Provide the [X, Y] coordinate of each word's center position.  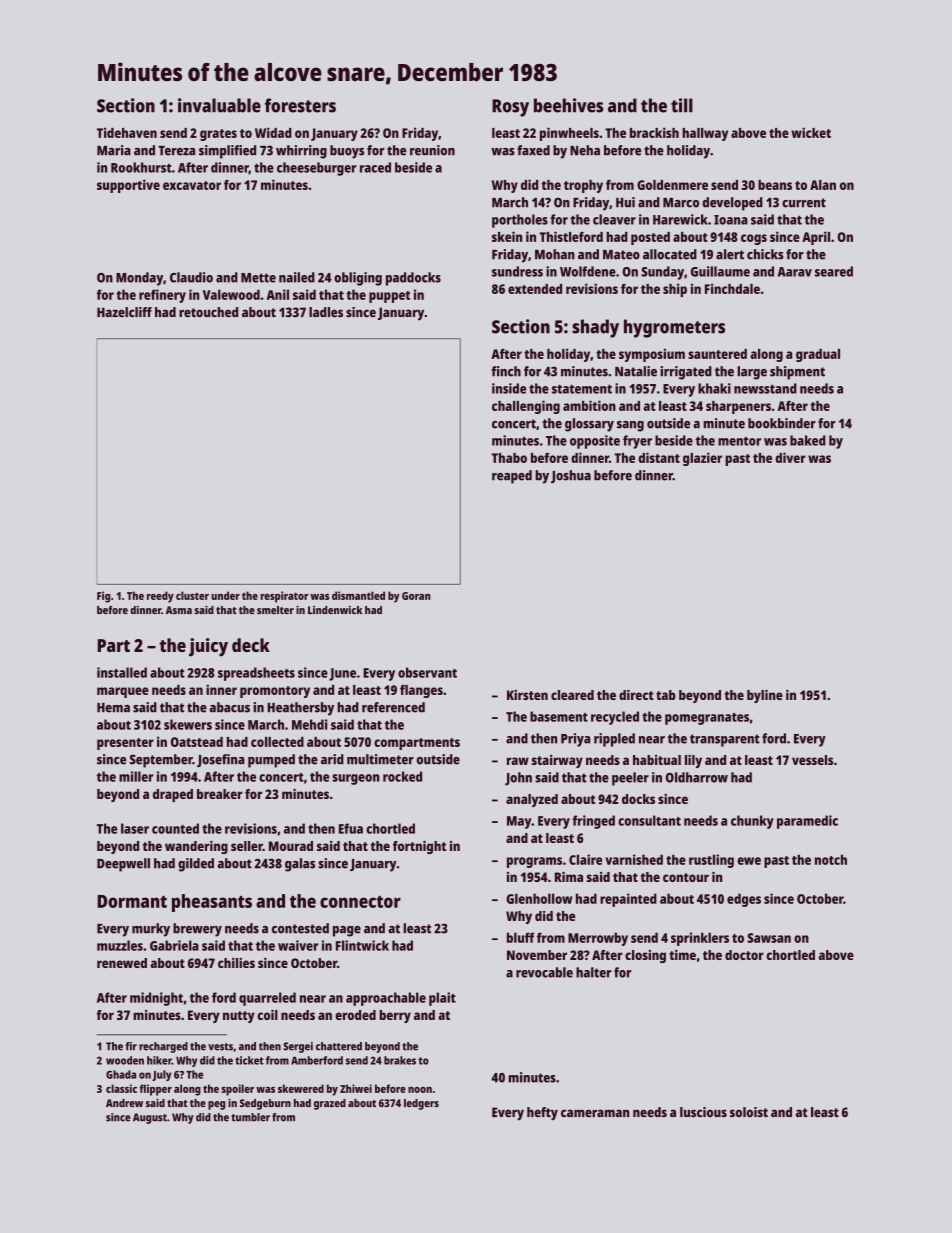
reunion [432, 150]
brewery [197, 930]
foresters [300, 105]
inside [509, 388]
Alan [823, 185]
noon [420, 1090]
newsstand [765, 388]
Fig [103, 597]
